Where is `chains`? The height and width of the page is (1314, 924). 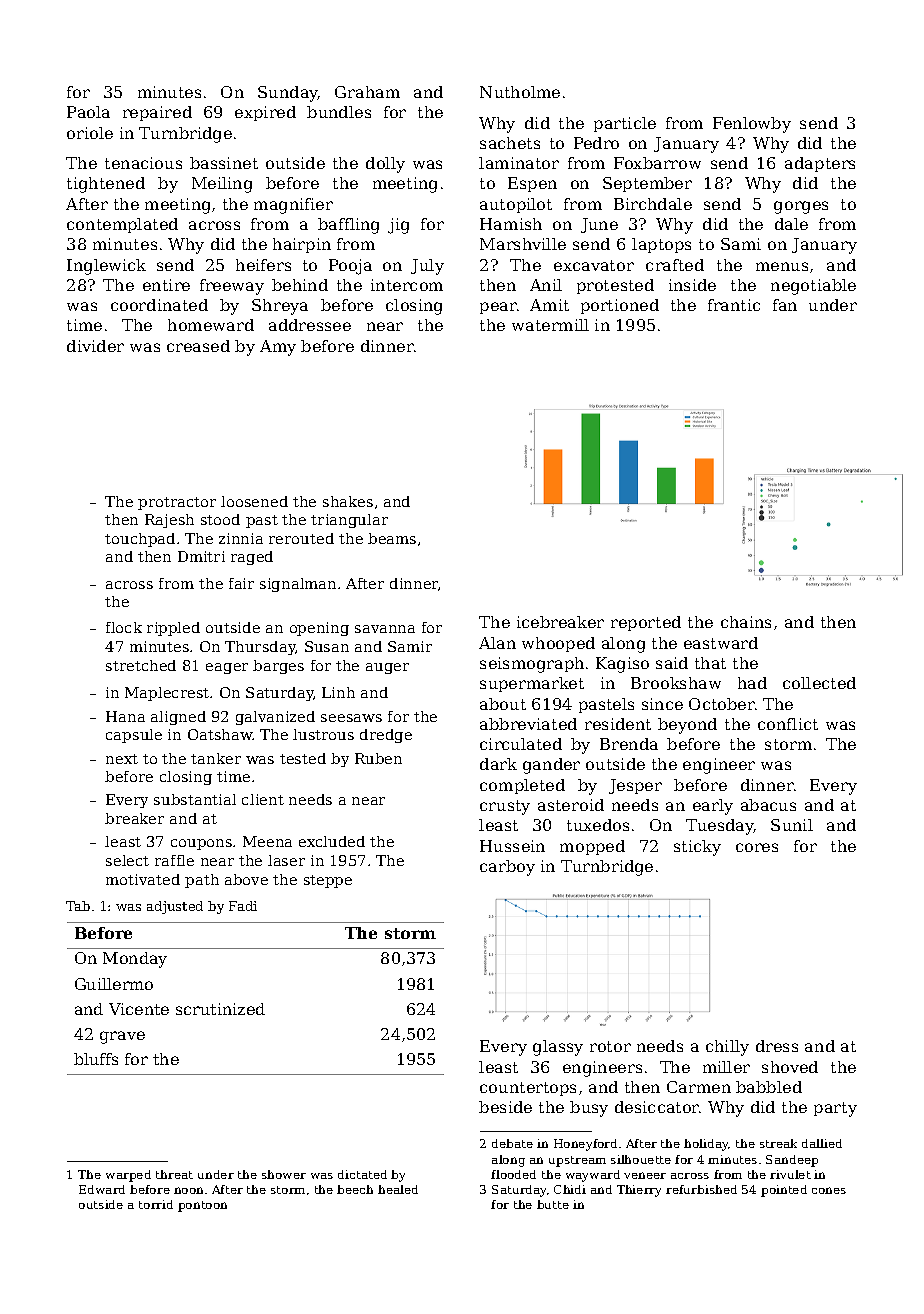 chains is located at coordinates (746, 622).
